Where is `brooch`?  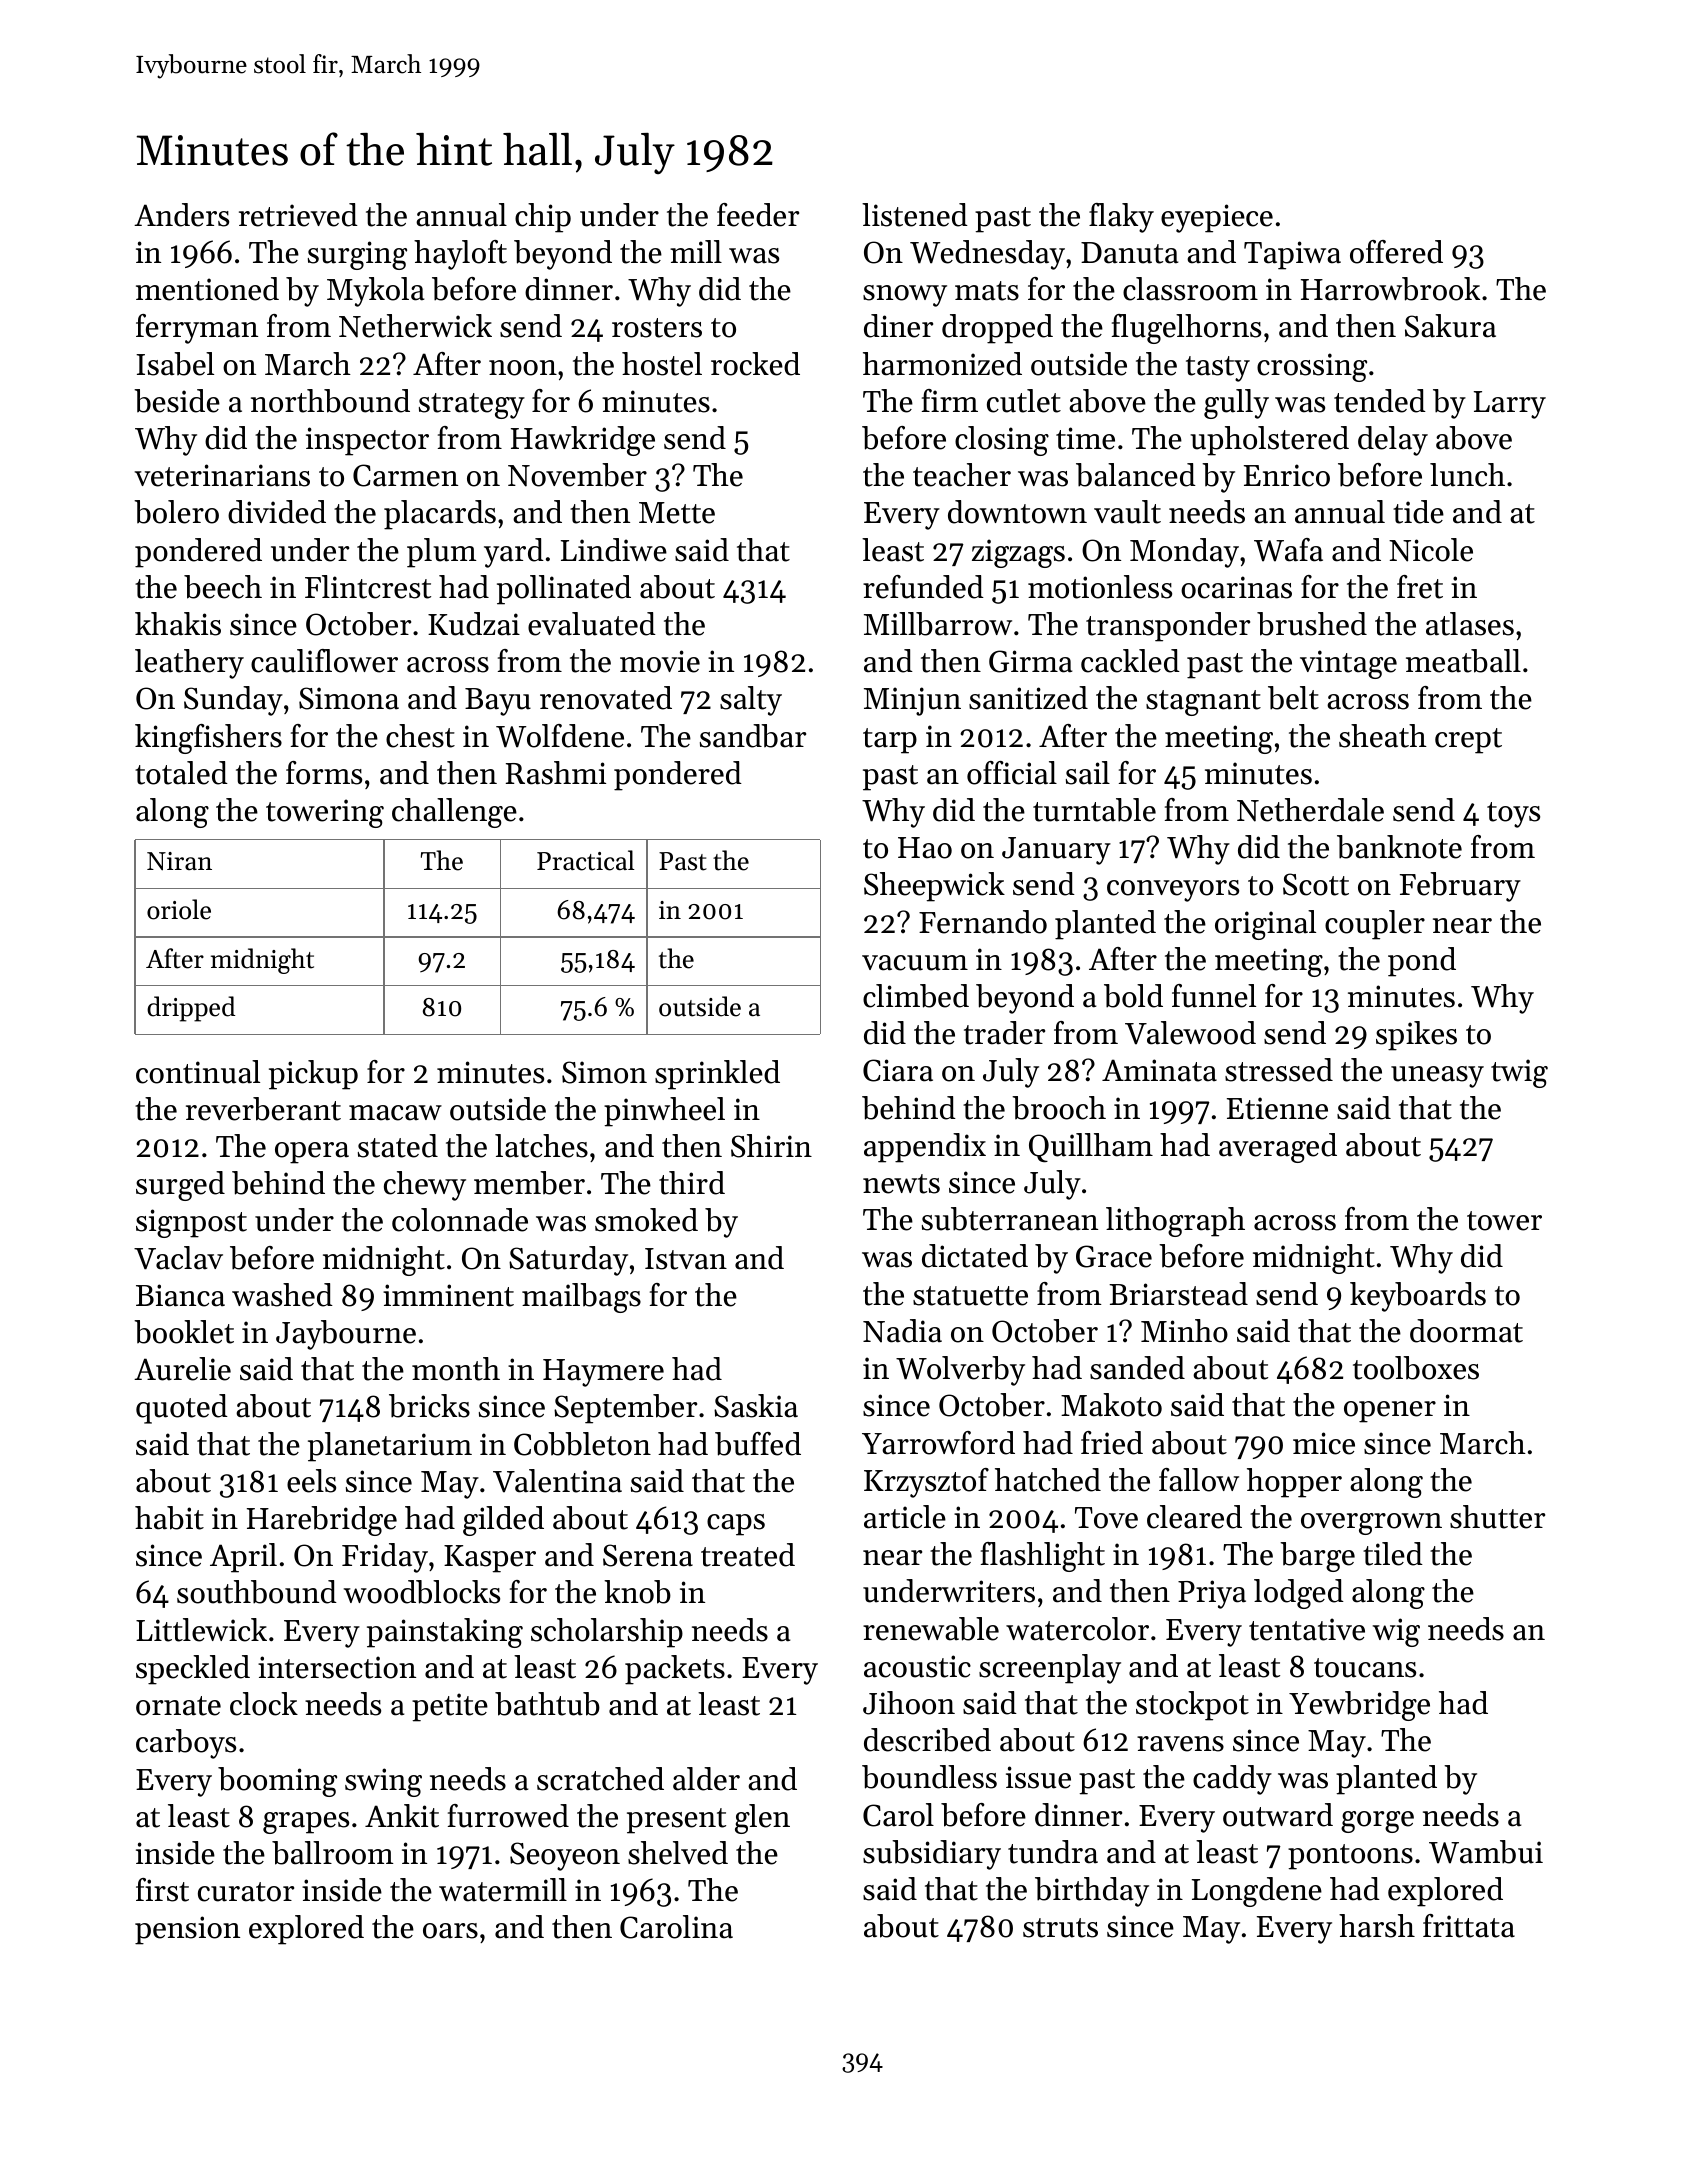
brooch is located at coordinates (1059, 1108).
